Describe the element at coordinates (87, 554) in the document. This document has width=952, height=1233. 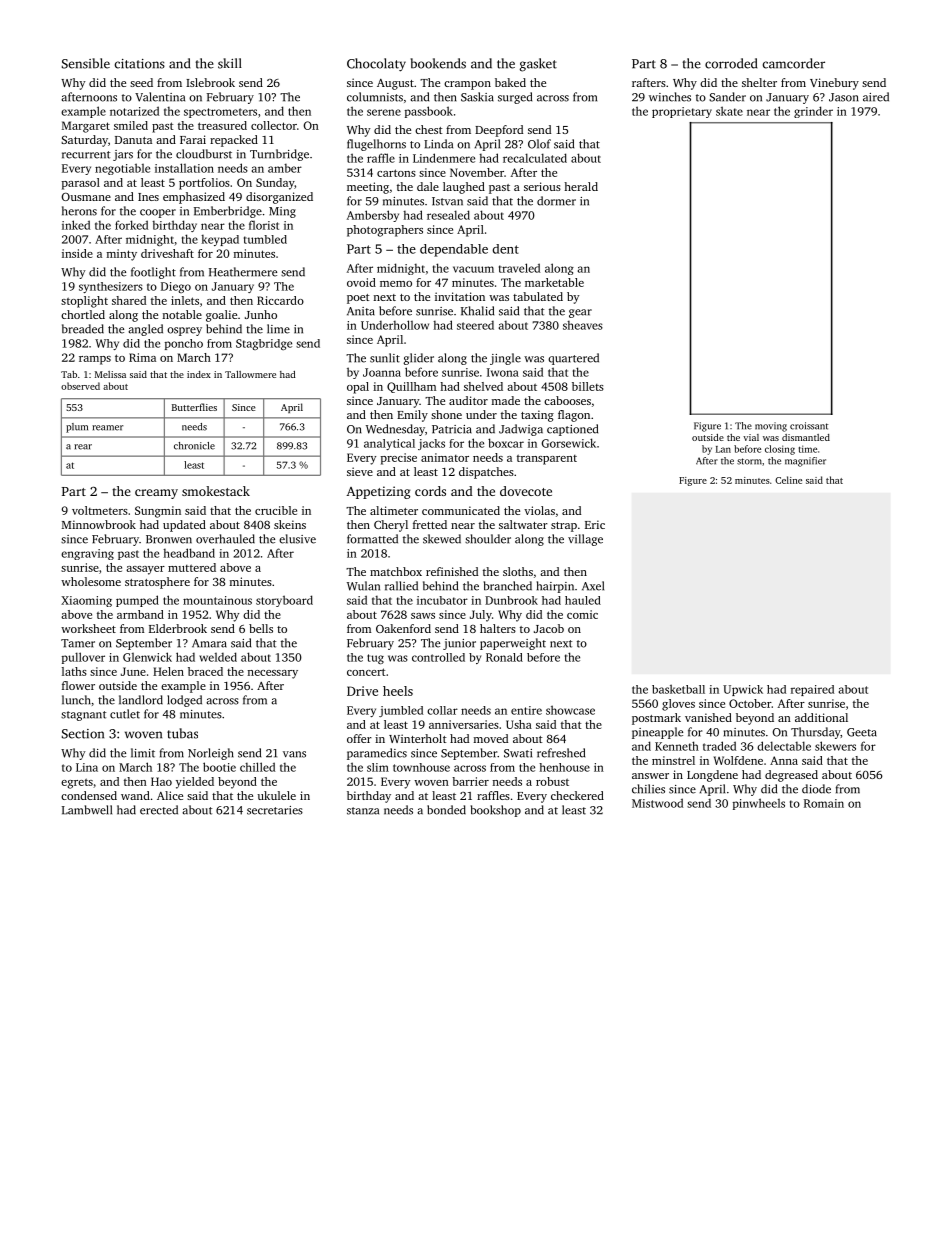
I see `engraving` at that location.
